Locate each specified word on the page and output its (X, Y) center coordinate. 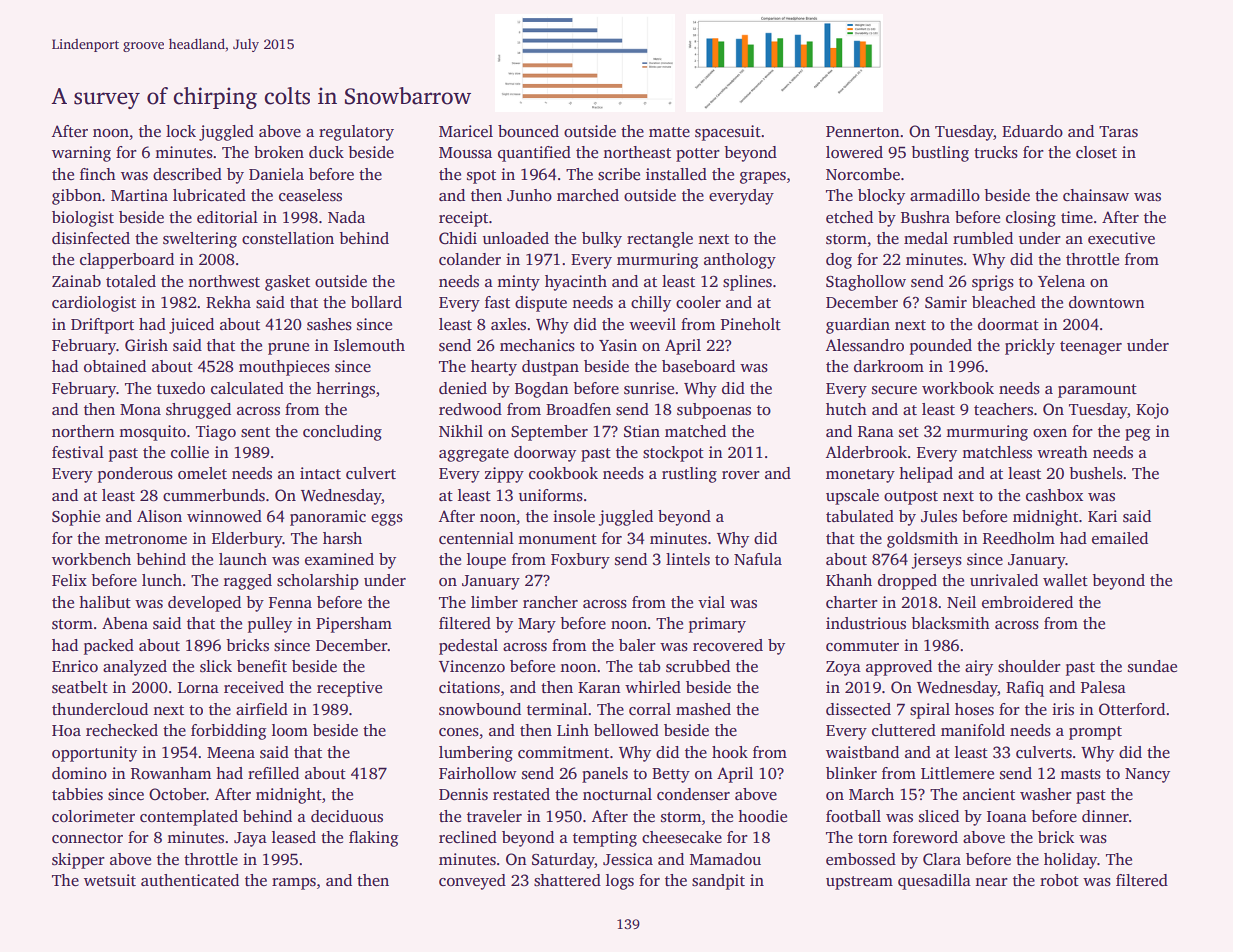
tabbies (77, 794)
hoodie (762, 816)
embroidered (1027, 602)
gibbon (77, 197)
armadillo (945, 195)
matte (669, 132)
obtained (115, 366)
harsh (342, 538)
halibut (105, 602)
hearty (494, 368)
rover (741, 475)
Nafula (758, 559)
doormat (1008, 324)
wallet (1065, 580)
